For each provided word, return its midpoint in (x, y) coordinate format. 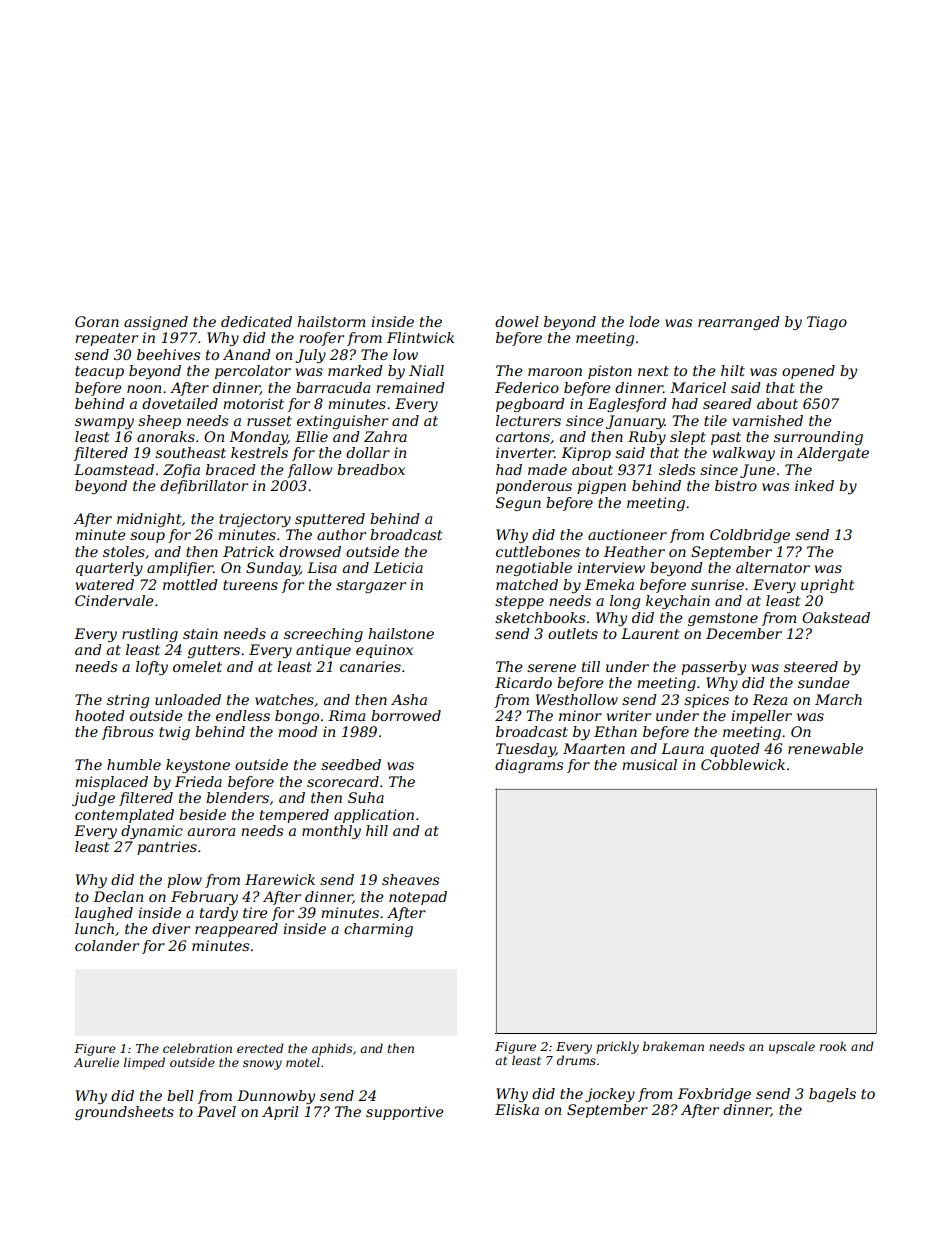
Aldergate (833, 454)
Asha (409, 699)
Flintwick (420, 337)
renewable (825, 748)
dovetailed (180, 403)
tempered (294, 816)
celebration (197, 1048)
